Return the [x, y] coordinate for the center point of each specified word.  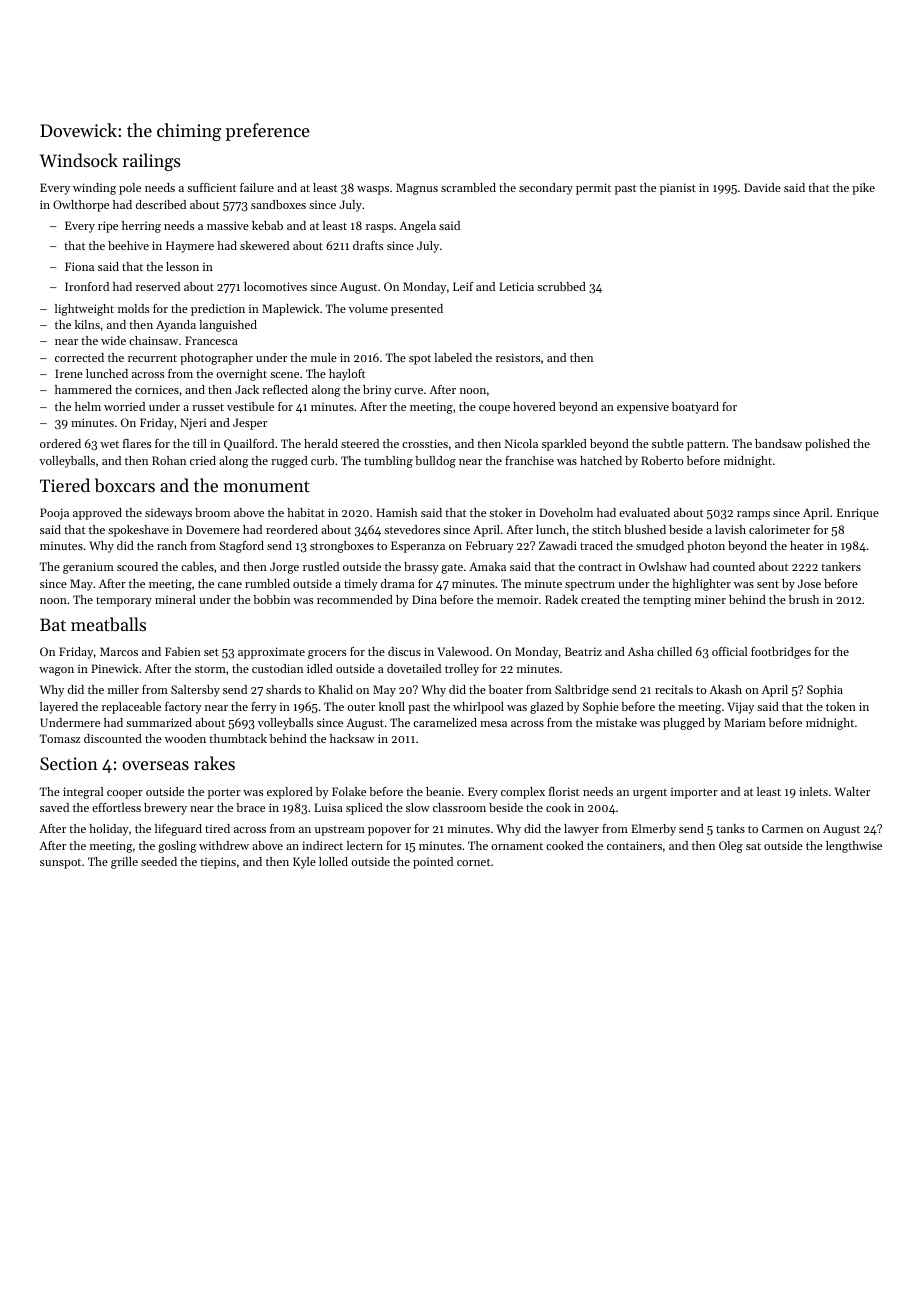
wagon [56, 671]
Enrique [858, 514]
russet [208, 407]
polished [827, 445]
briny [377, 391]
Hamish [396, 512]
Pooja [54, 514]
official [730, 651]
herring [141, 227]
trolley [462, 670]
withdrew [224, 845]
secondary [546, 189]
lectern [365, 845]
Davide [762, 187]
